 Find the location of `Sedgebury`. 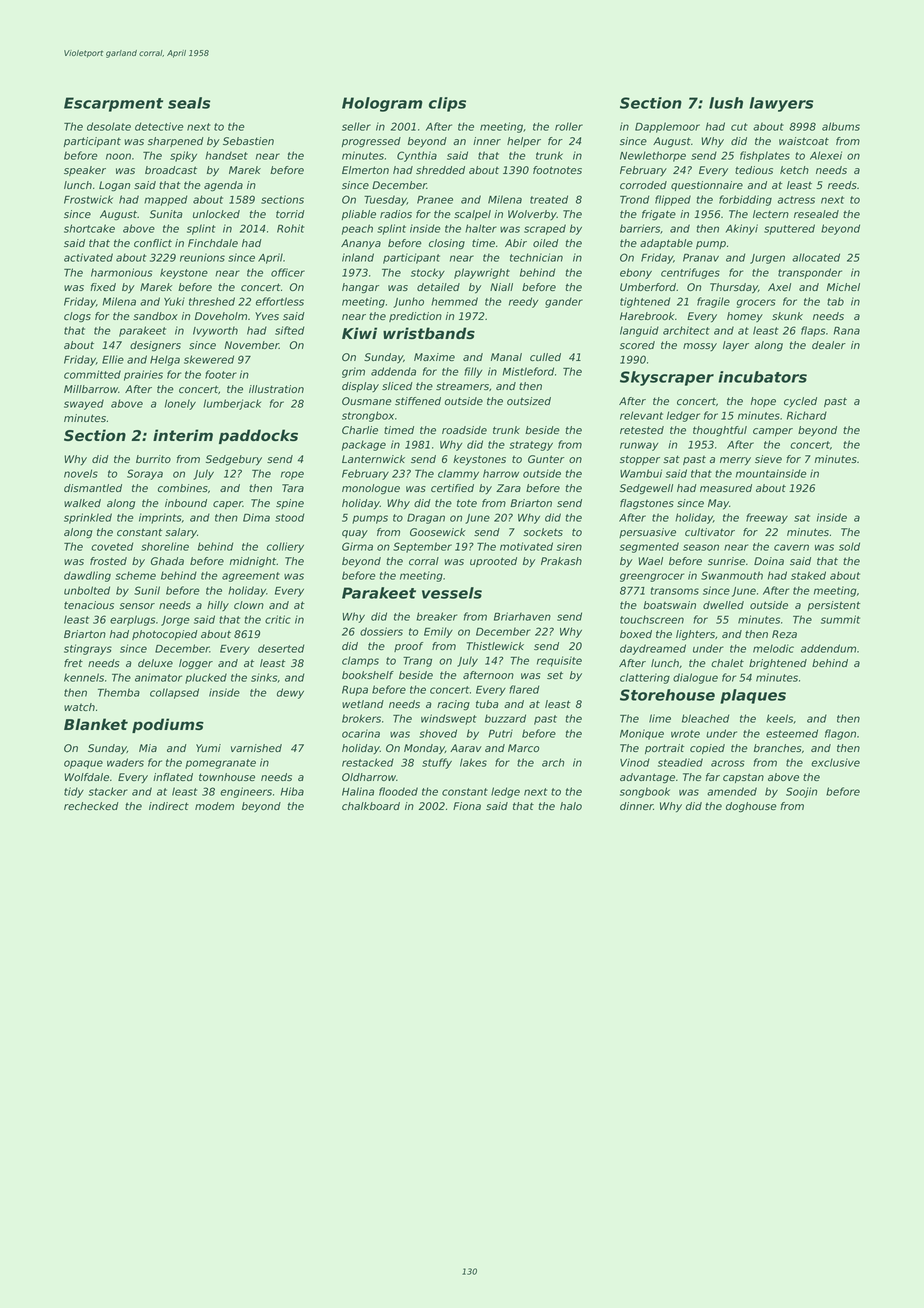

Sedgebury is located at coordinates (234, 460).
